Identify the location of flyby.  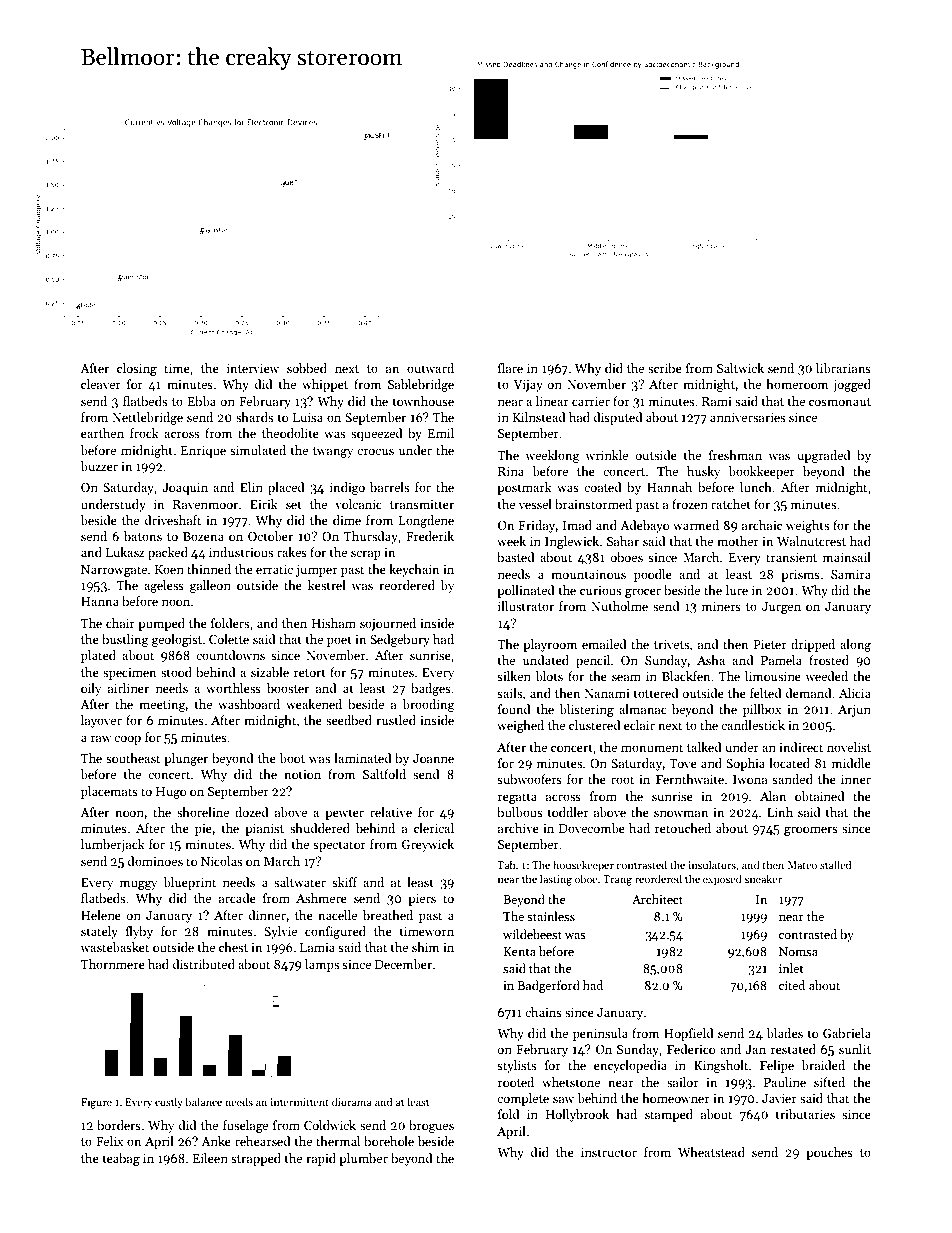
(139, 932).
